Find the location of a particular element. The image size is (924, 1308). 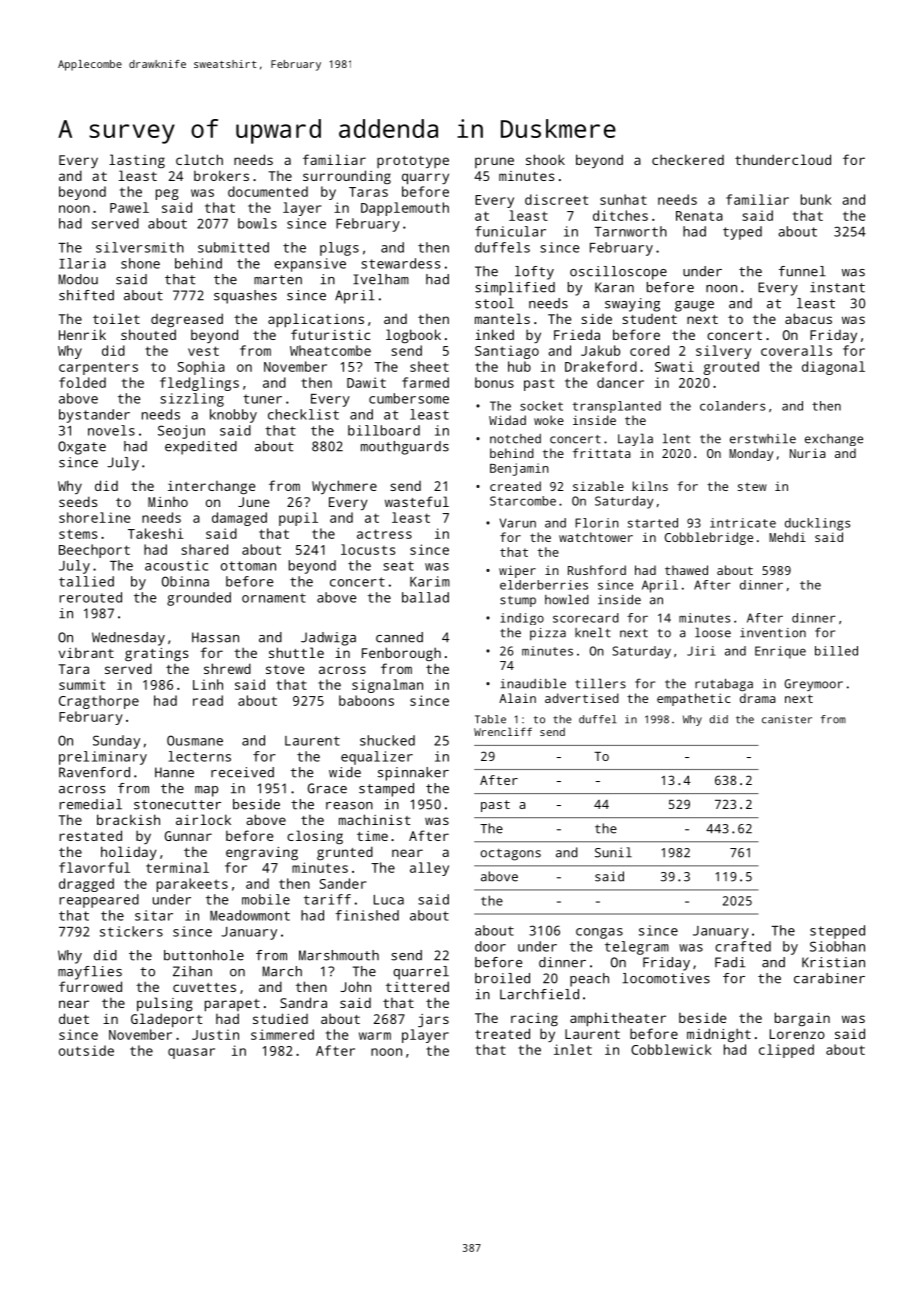

duet is located at coordinates (74, 1018).
